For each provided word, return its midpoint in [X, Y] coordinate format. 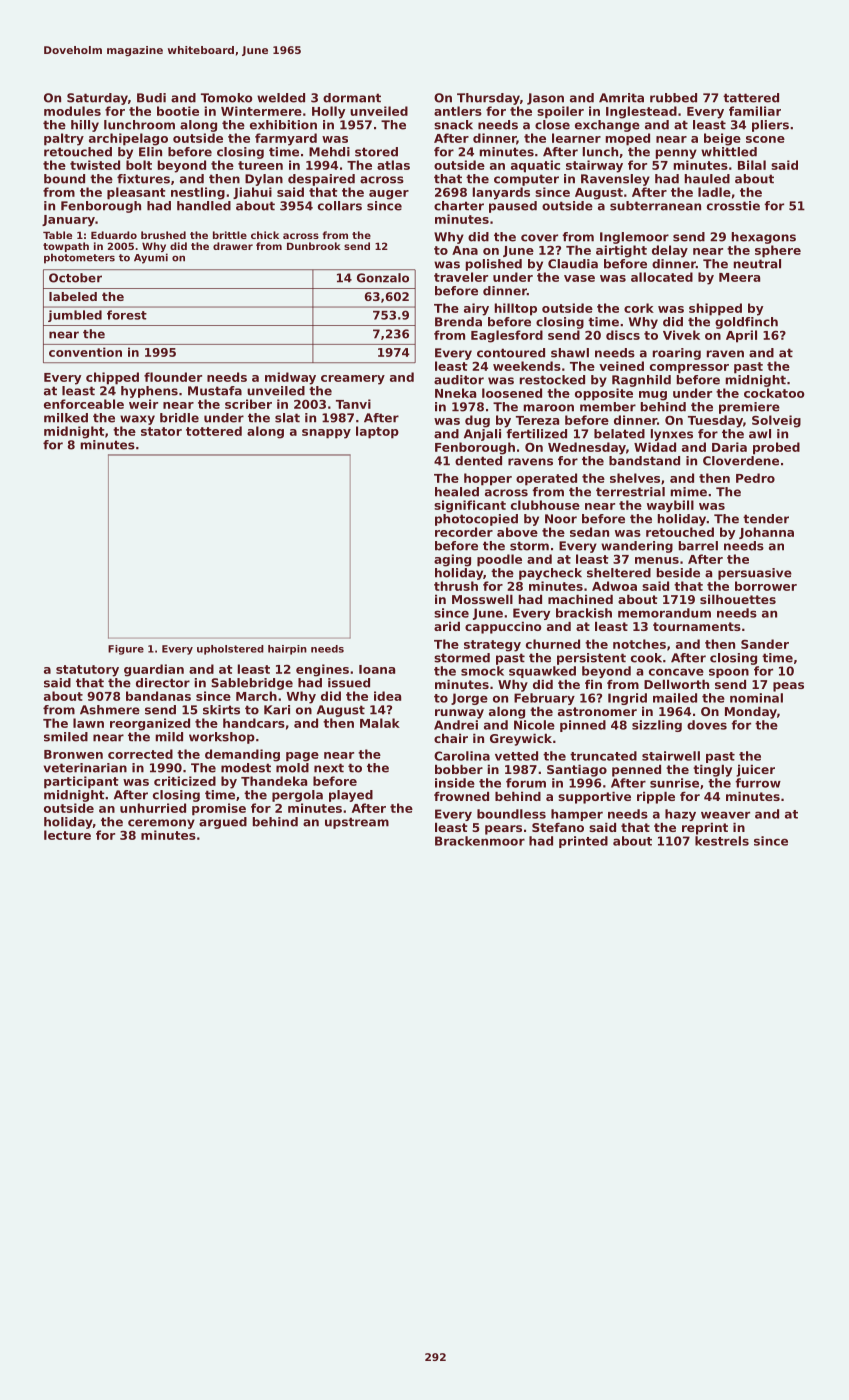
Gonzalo [383, 278]
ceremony [161, 824]
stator [161, 431]
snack [453, 125]
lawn [88, 723]
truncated [603, 756]
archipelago [128, 139]
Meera [739, 277]
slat [287, 418]
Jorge [469, 699]
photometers [79, 258]
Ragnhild [641, 381]
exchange [607, 126]
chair [451, 738]
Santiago [577, 771]
